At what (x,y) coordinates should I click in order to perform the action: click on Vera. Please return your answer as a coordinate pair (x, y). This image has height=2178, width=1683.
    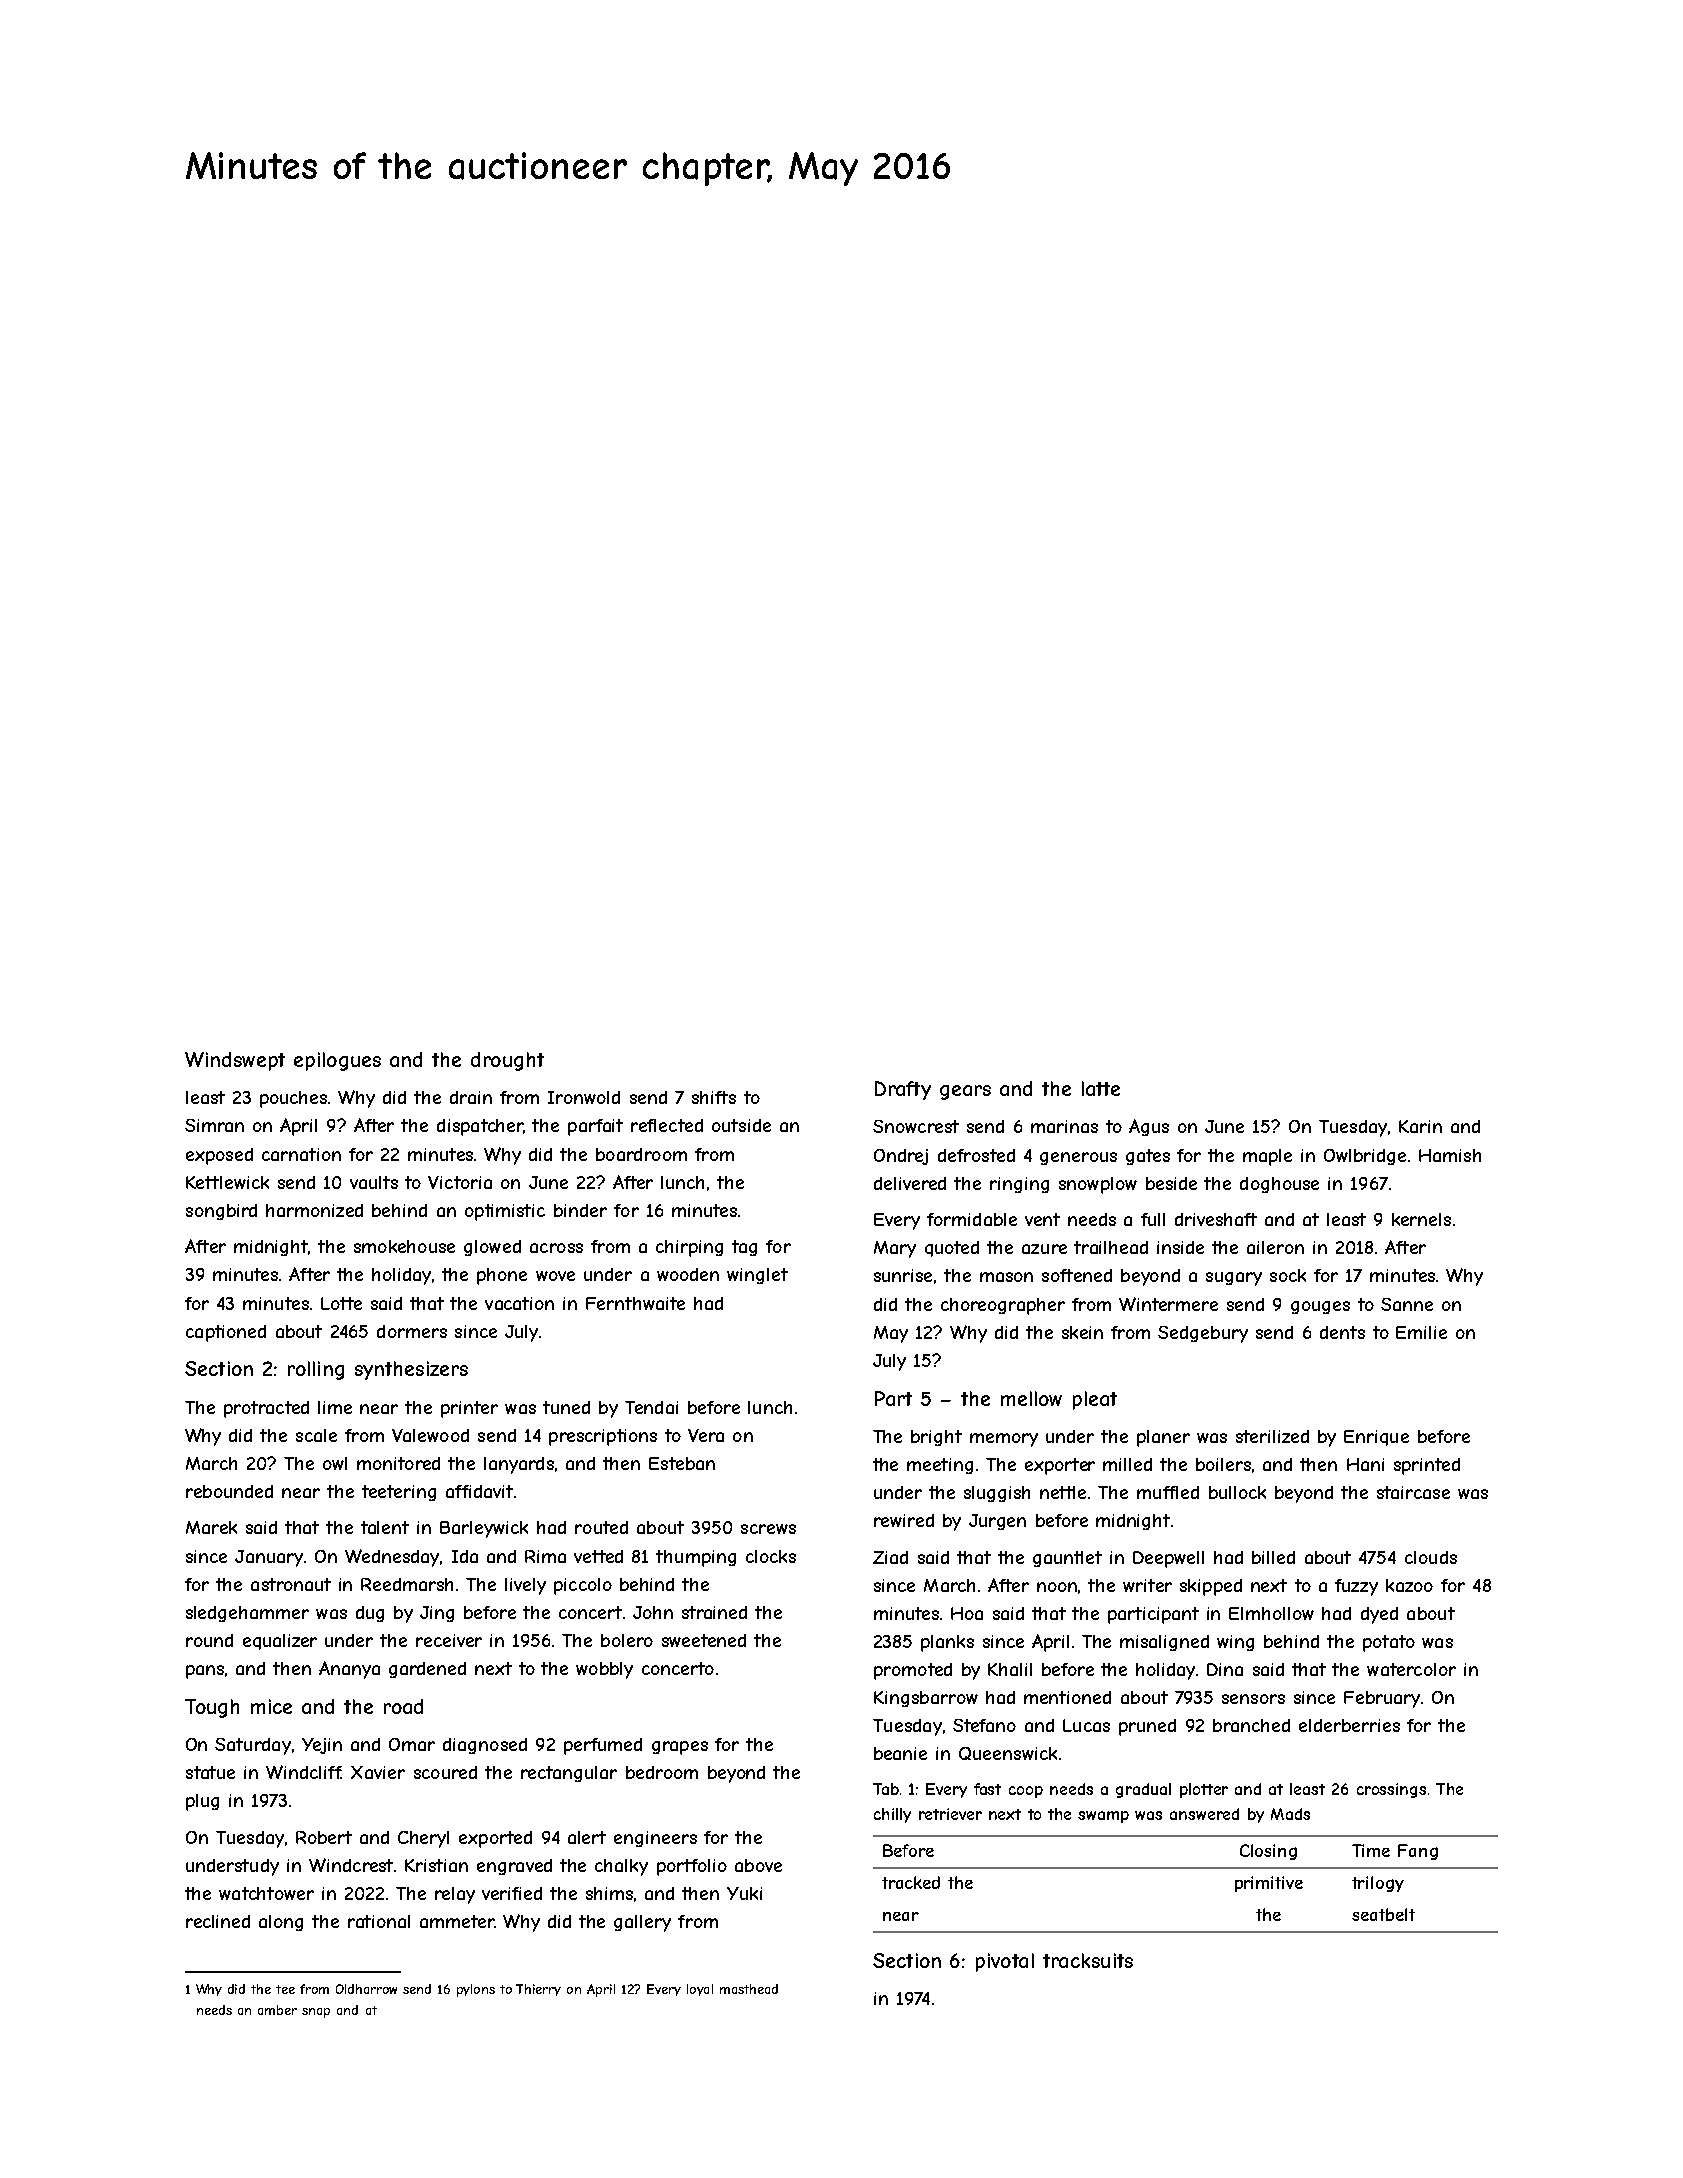
    Looking at the image, I should click on (706, 1435).
